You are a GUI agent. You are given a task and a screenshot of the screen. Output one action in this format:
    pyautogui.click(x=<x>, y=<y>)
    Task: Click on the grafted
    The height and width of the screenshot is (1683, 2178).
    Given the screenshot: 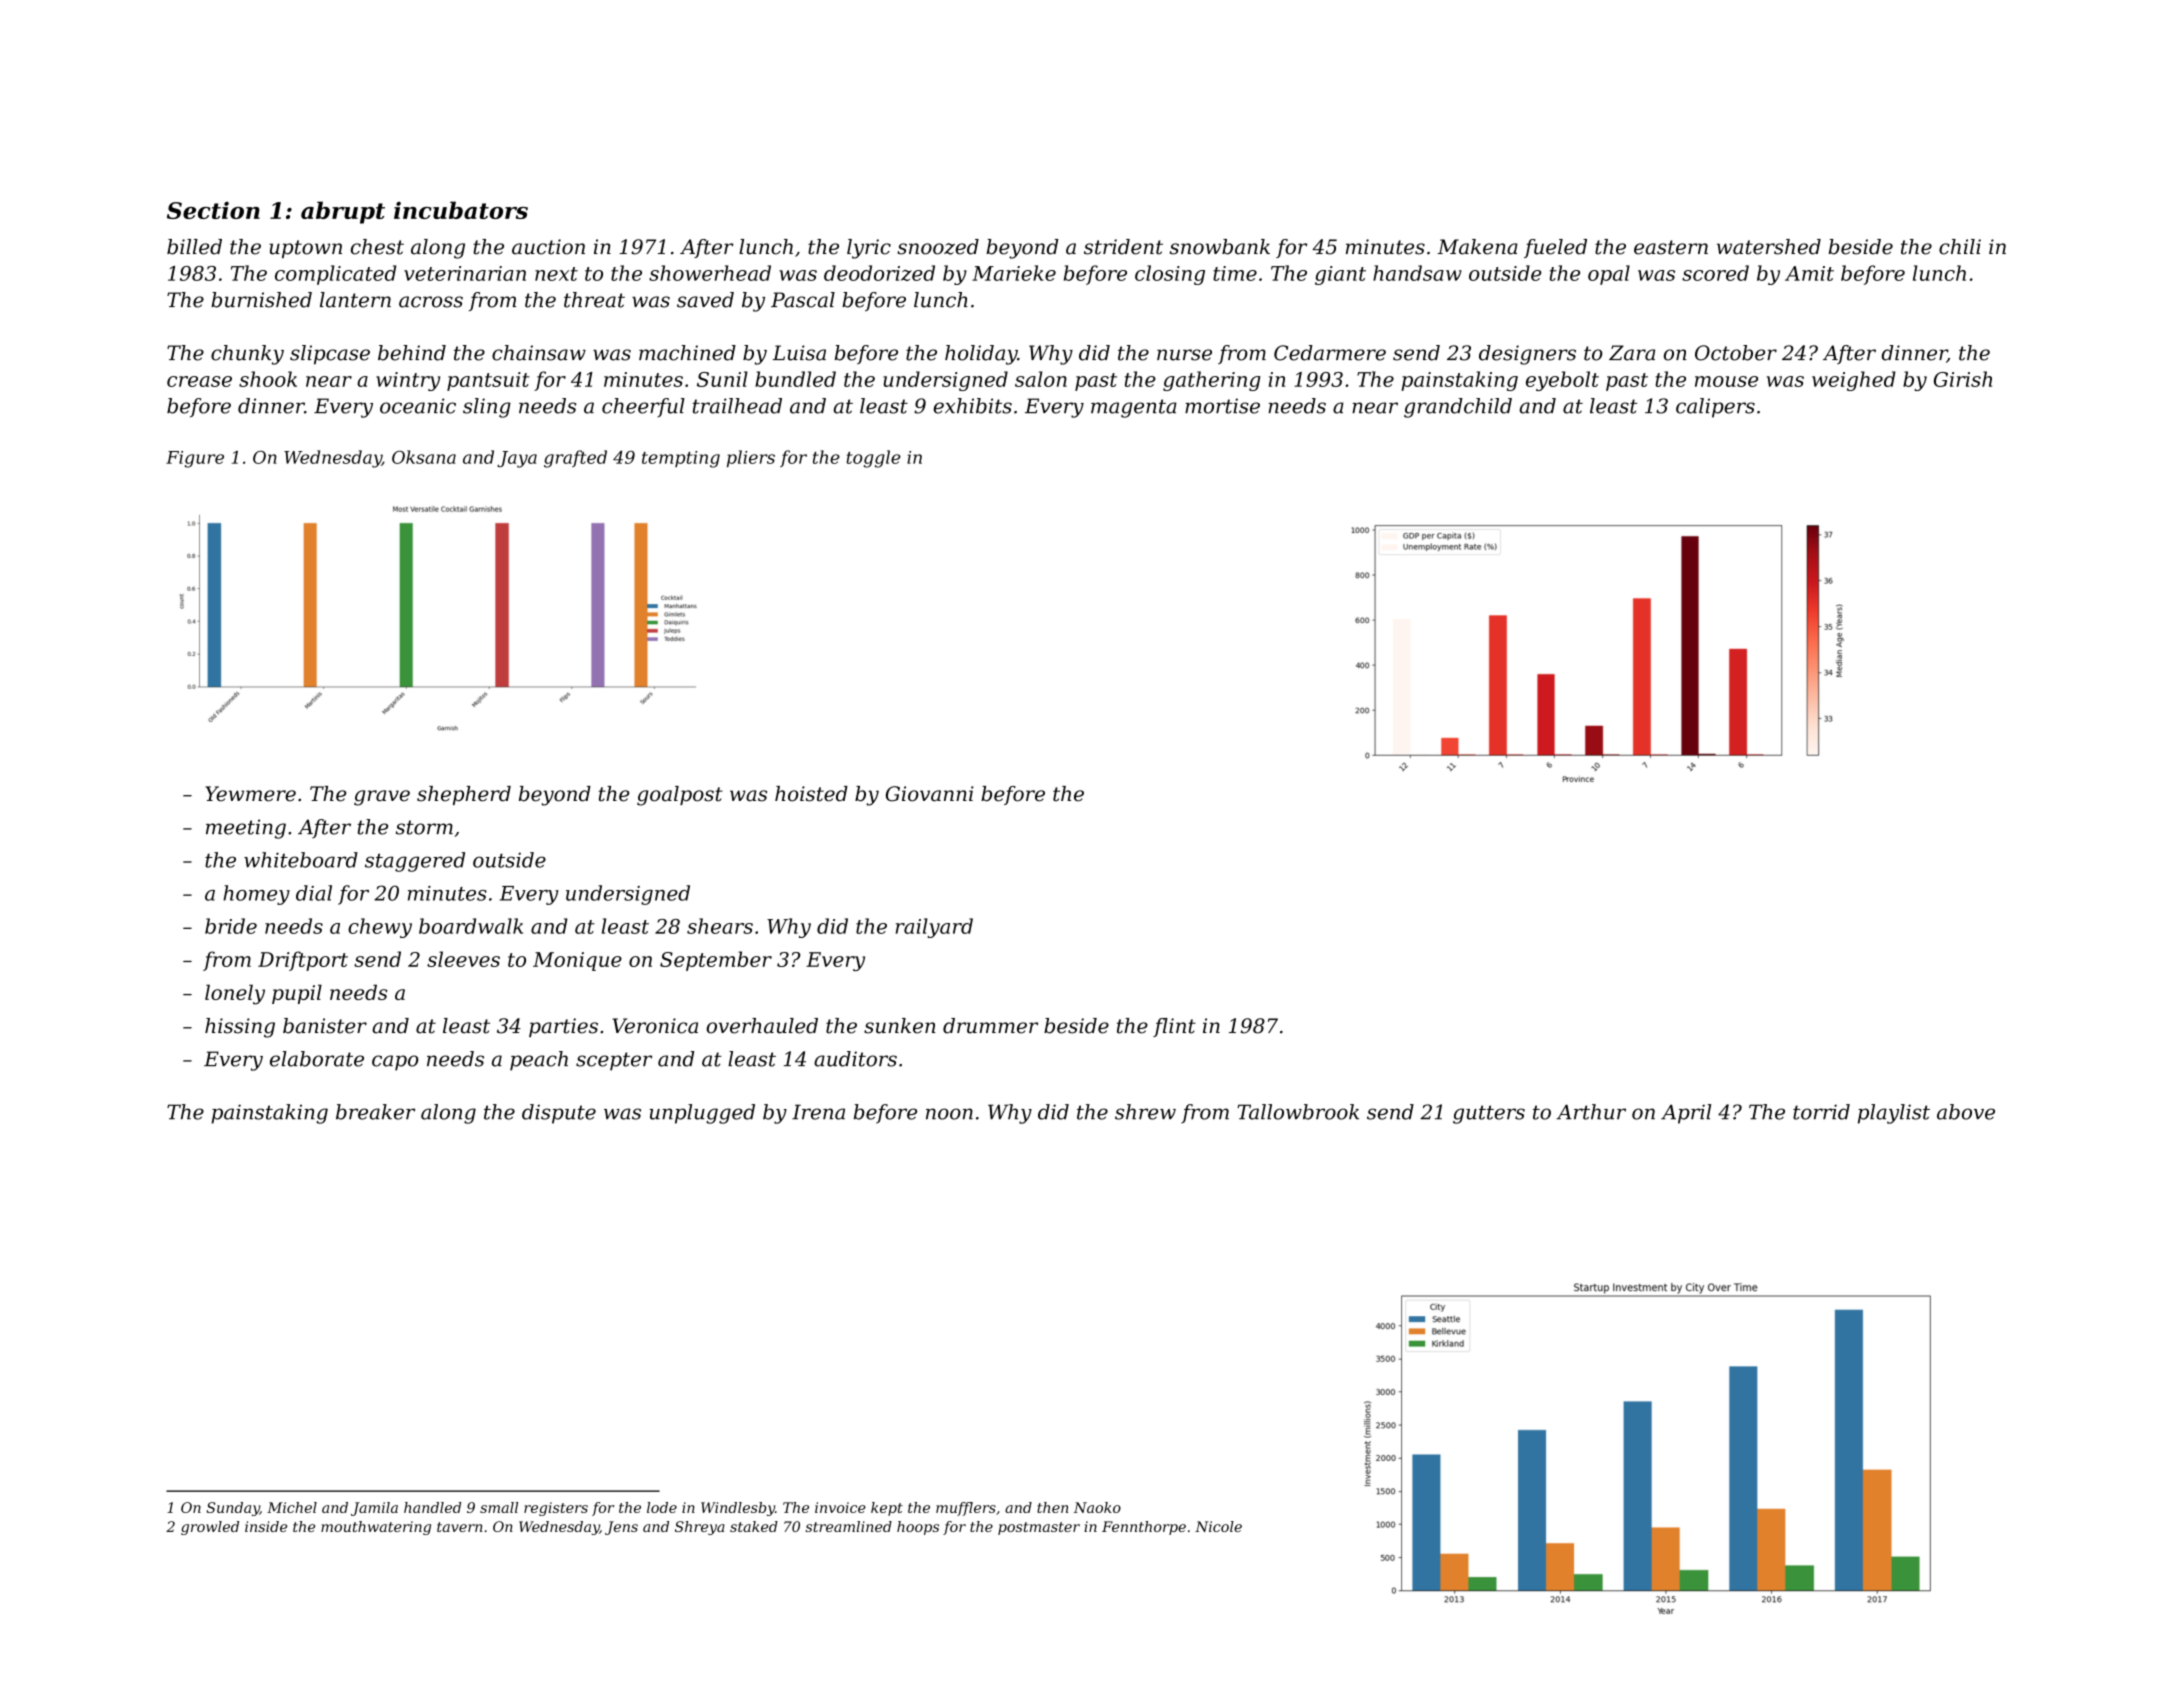 What is the action you would take?
    pyautogui.click(x=575, y=459)
